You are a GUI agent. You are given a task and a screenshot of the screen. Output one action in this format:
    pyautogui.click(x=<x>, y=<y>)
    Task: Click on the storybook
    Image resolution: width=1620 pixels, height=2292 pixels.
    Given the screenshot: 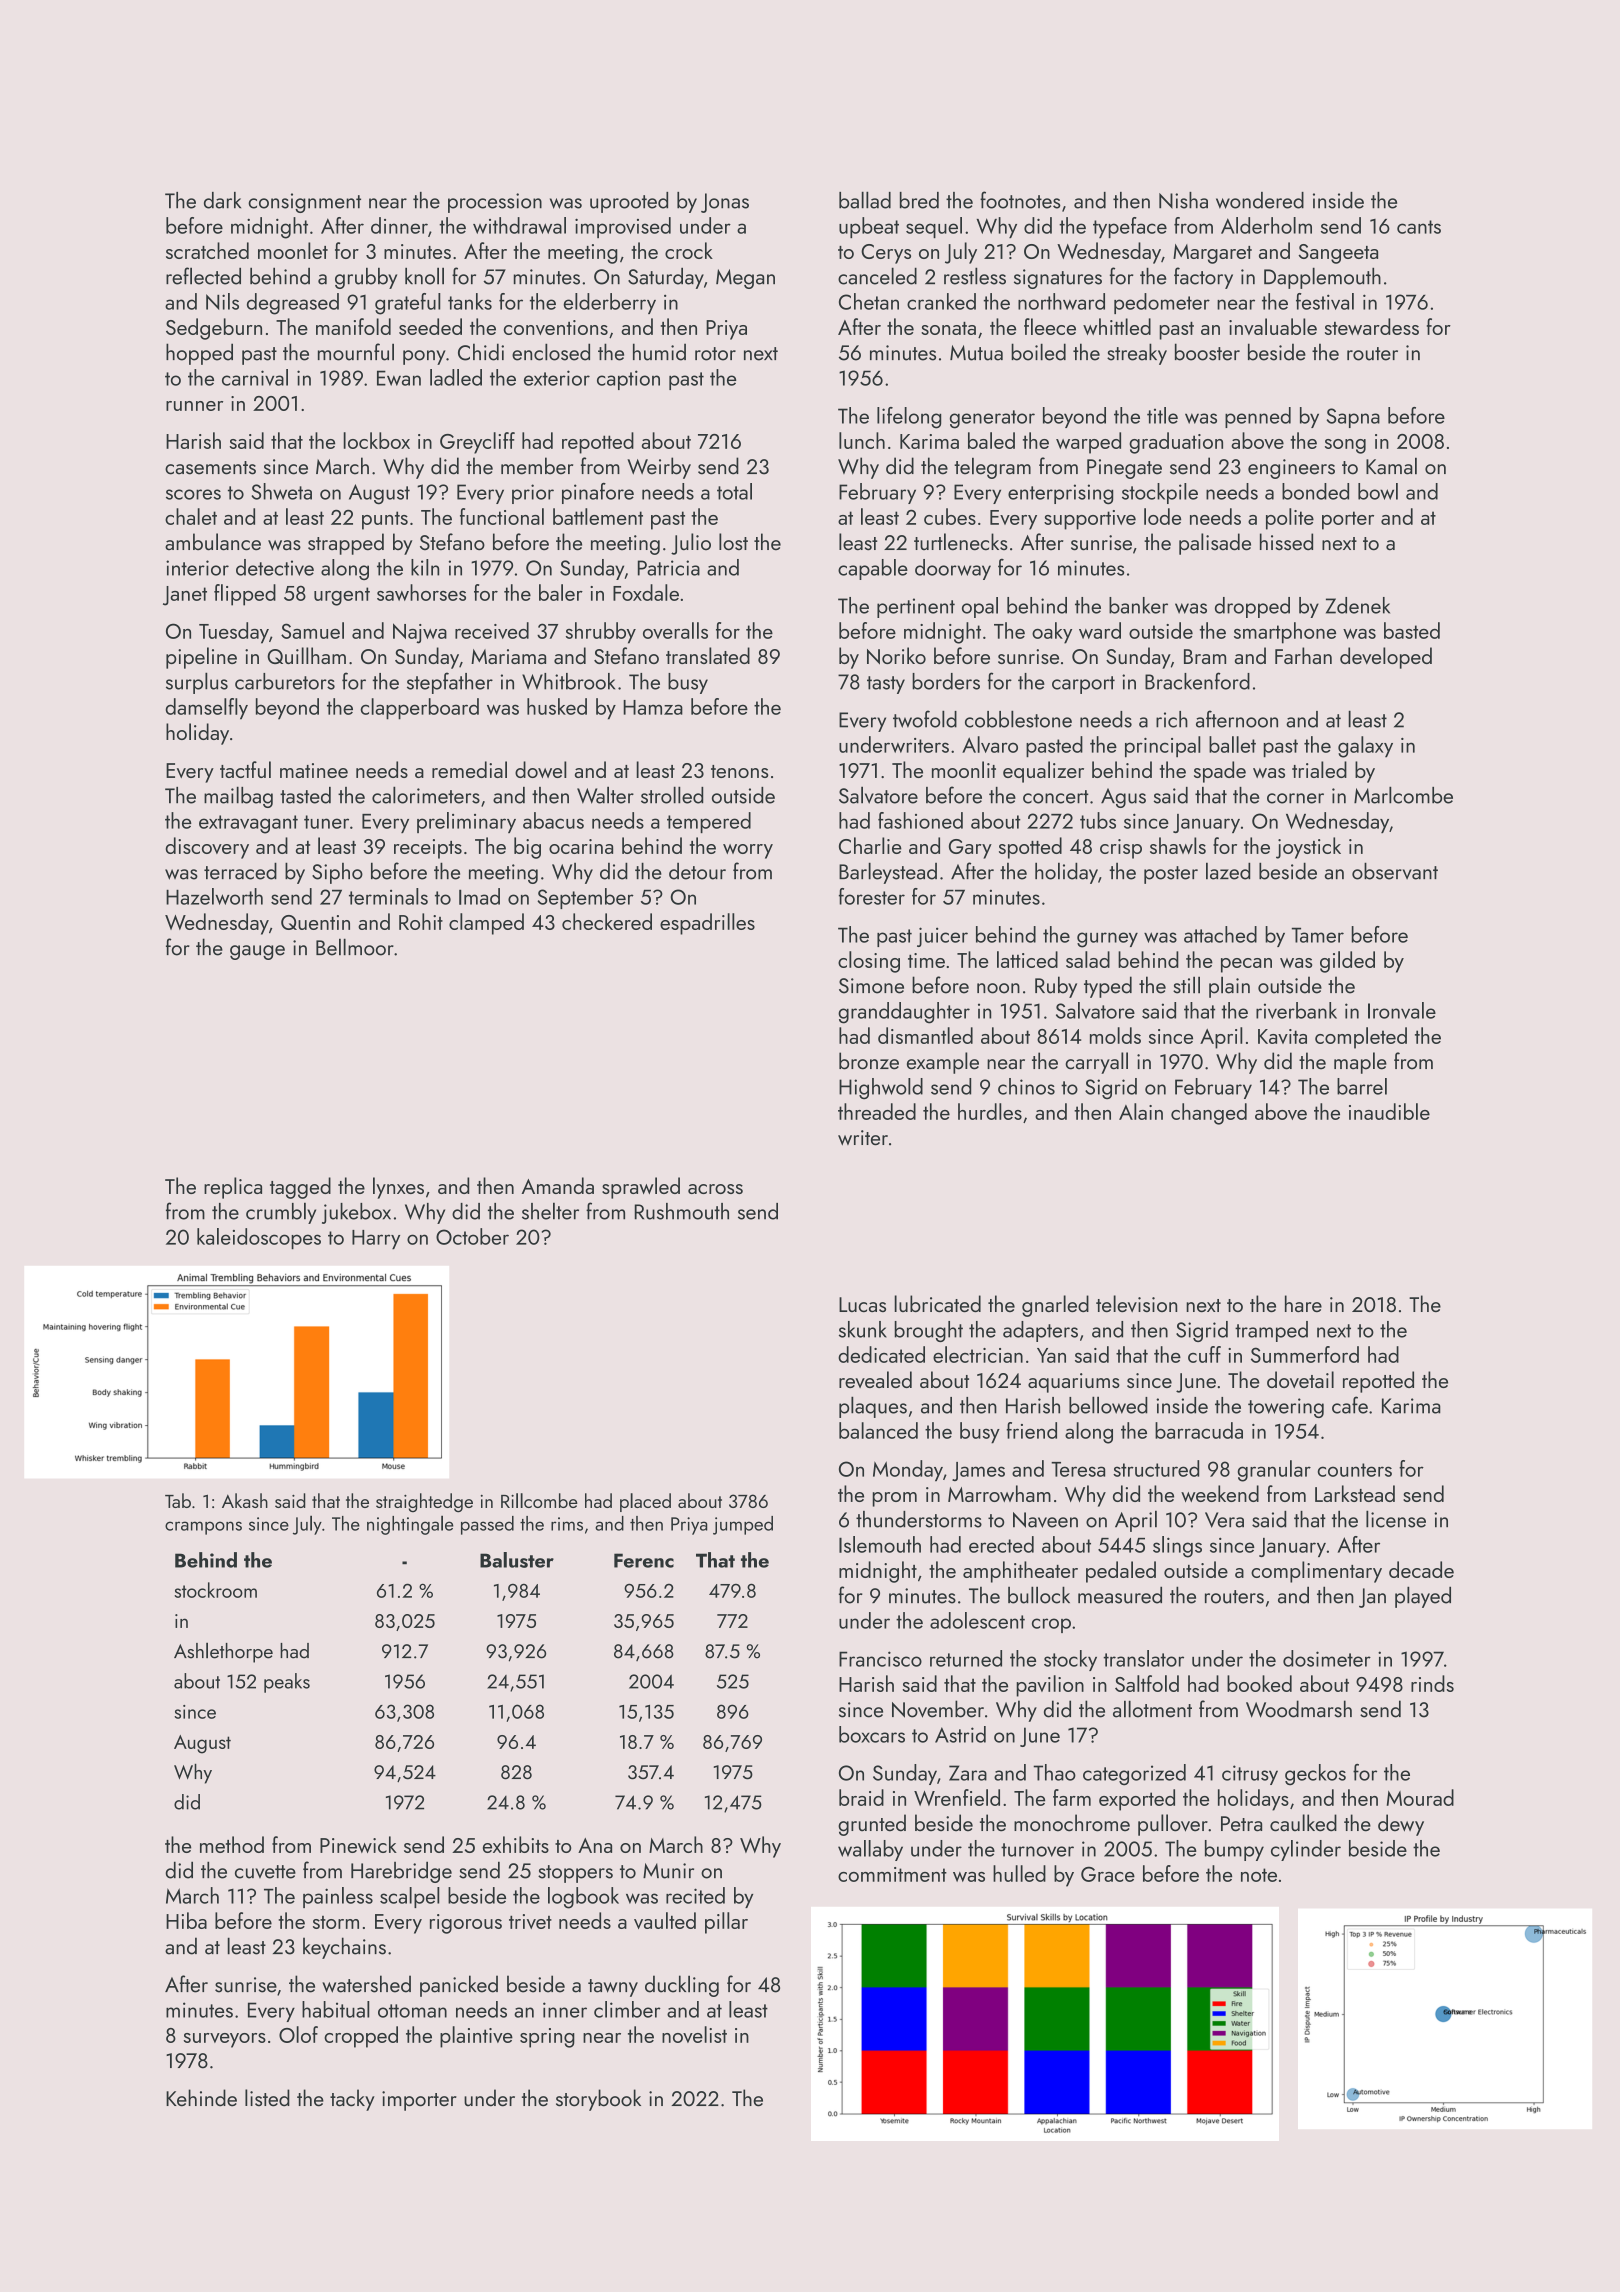 What is the action you would take?
    pyautogui.click(x=598, y=2100)
